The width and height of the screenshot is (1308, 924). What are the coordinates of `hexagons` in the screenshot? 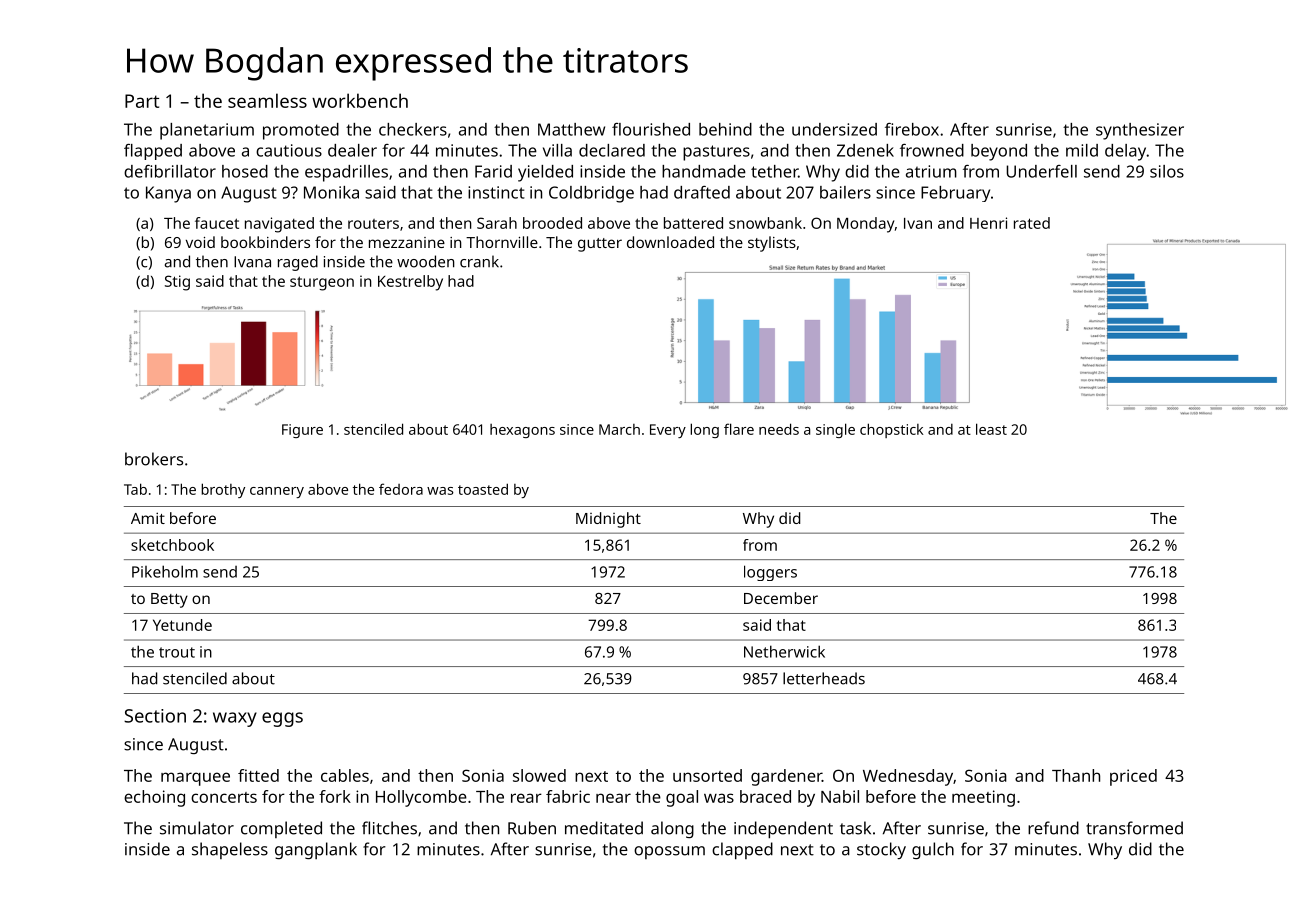 It's located at (522, 431).
